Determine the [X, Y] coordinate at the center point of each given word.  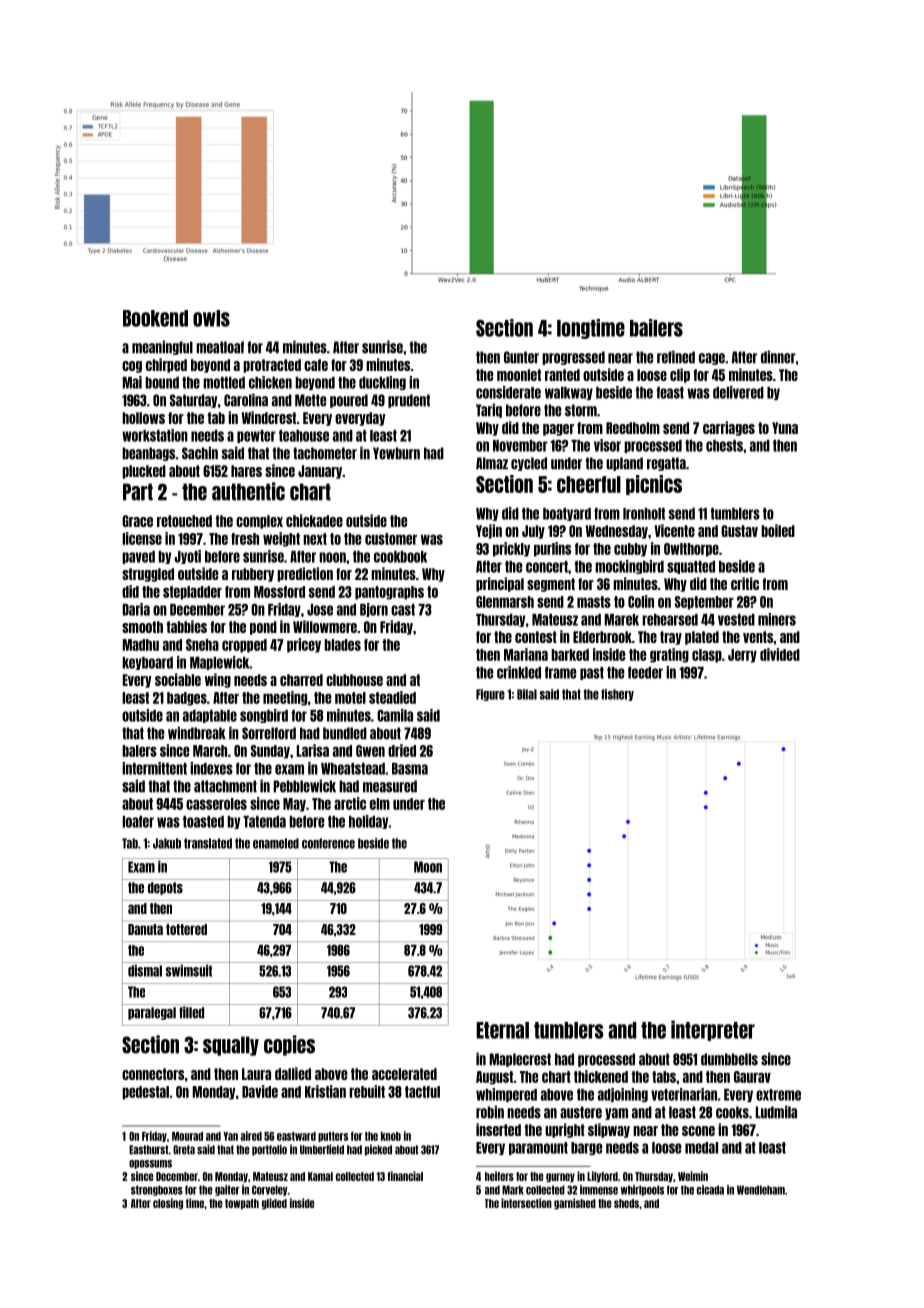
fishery [617, 695]
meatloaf [220, 347]
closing [168, 1204]
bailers [656, 328]
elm [380, 804]
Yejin [489, 531]
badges [187, 699]
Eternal [502, 1030]
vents [758, 637]
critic [745, 583]
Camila [395, 715]
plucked [144, 472]
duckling [382, 383]
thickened [601, 1076]
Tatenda [264, 822]
